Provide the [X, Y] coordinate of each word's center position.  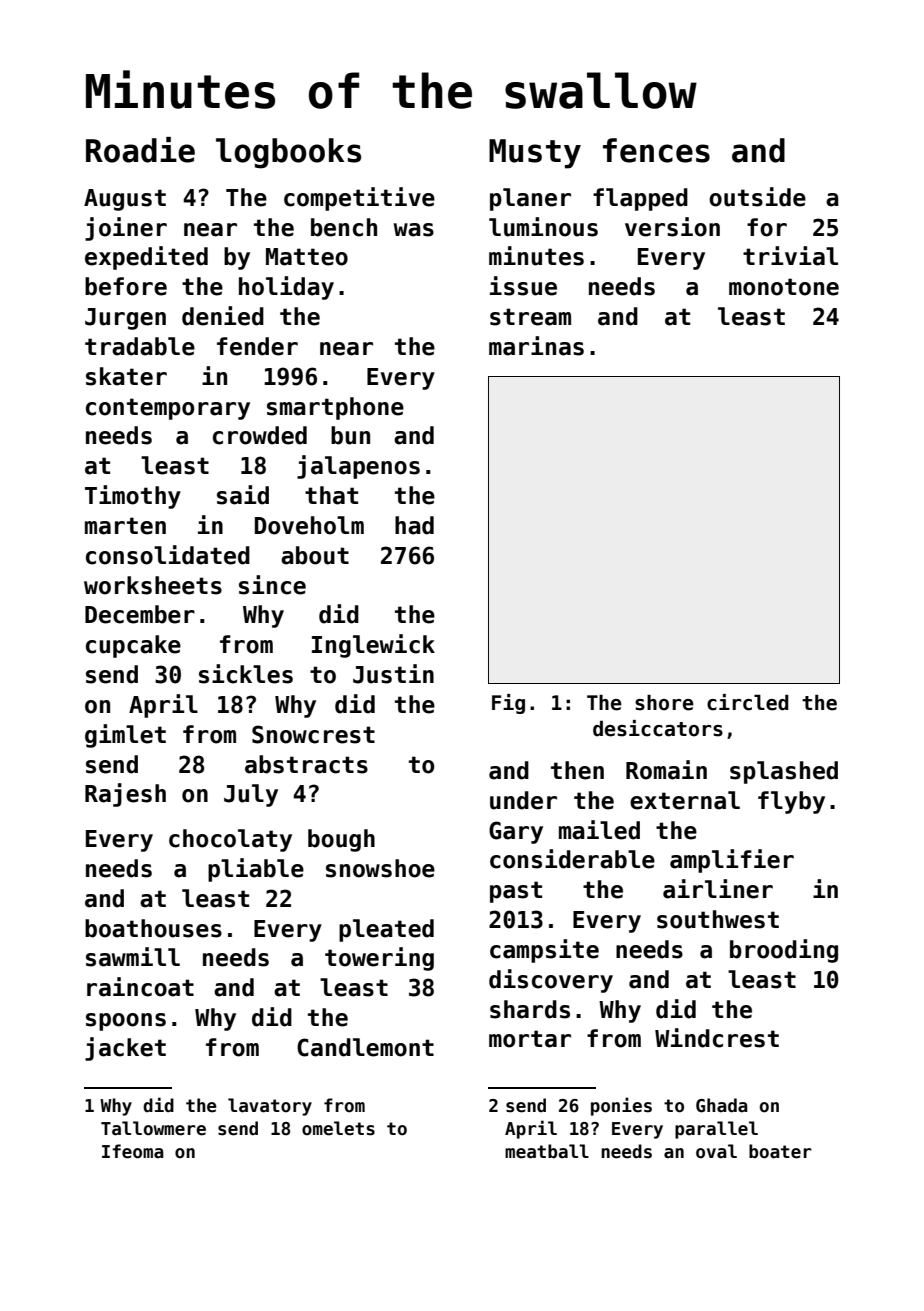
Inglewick [373, 646]
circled [748, 702]
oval [716, 1151]
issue [523, 286]
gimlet [125, 736]
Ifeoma [133, 1151]
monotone [784, 287]
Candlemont [365, 1047]
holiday [286, 288]
